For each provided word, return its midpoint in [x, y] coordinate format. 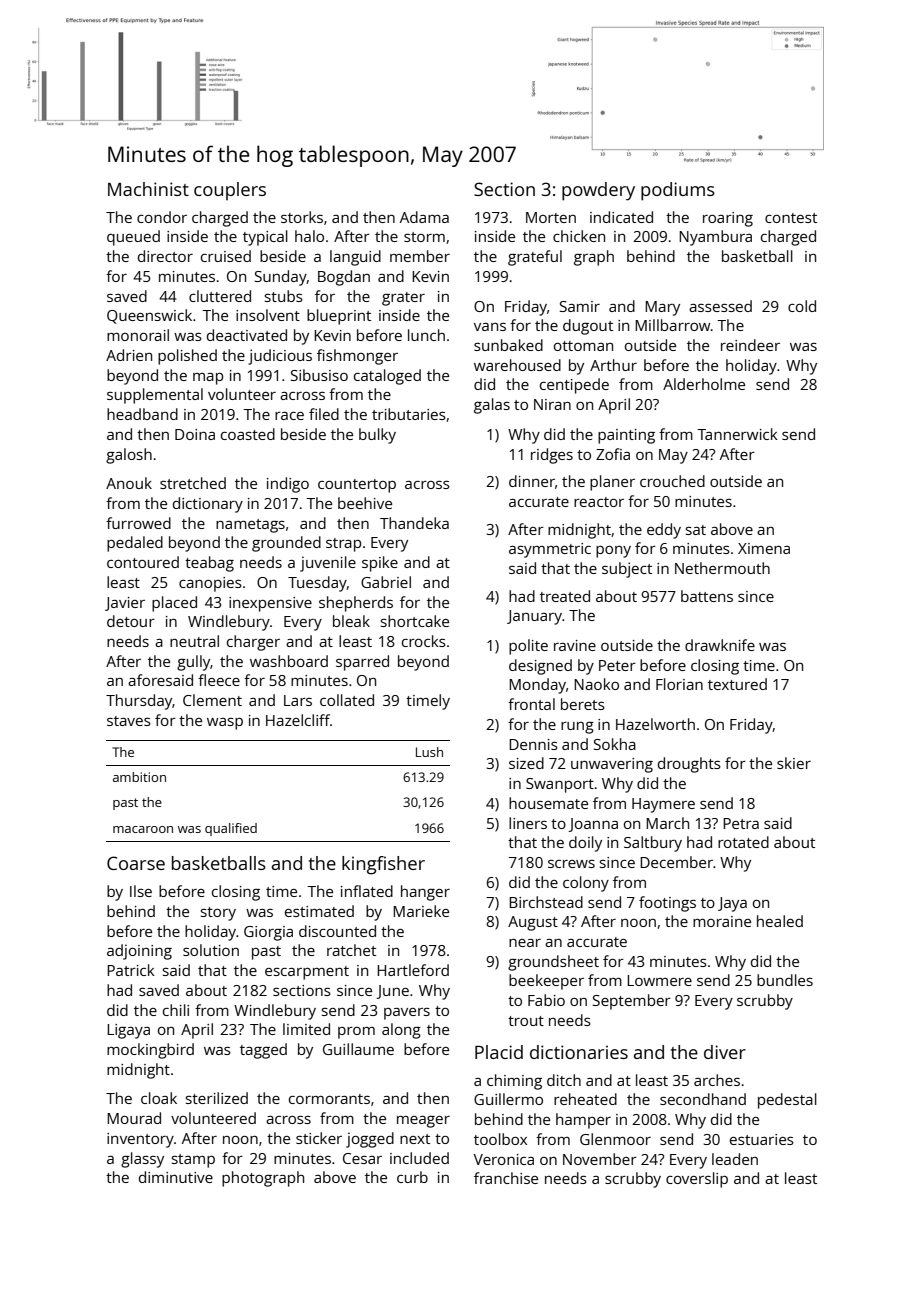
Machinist [148, 189]
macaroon [143, 829]
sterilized [217, 1098]
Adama [424, 217]
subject [627, 570]
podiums [678, 191]
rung [577, 727]
